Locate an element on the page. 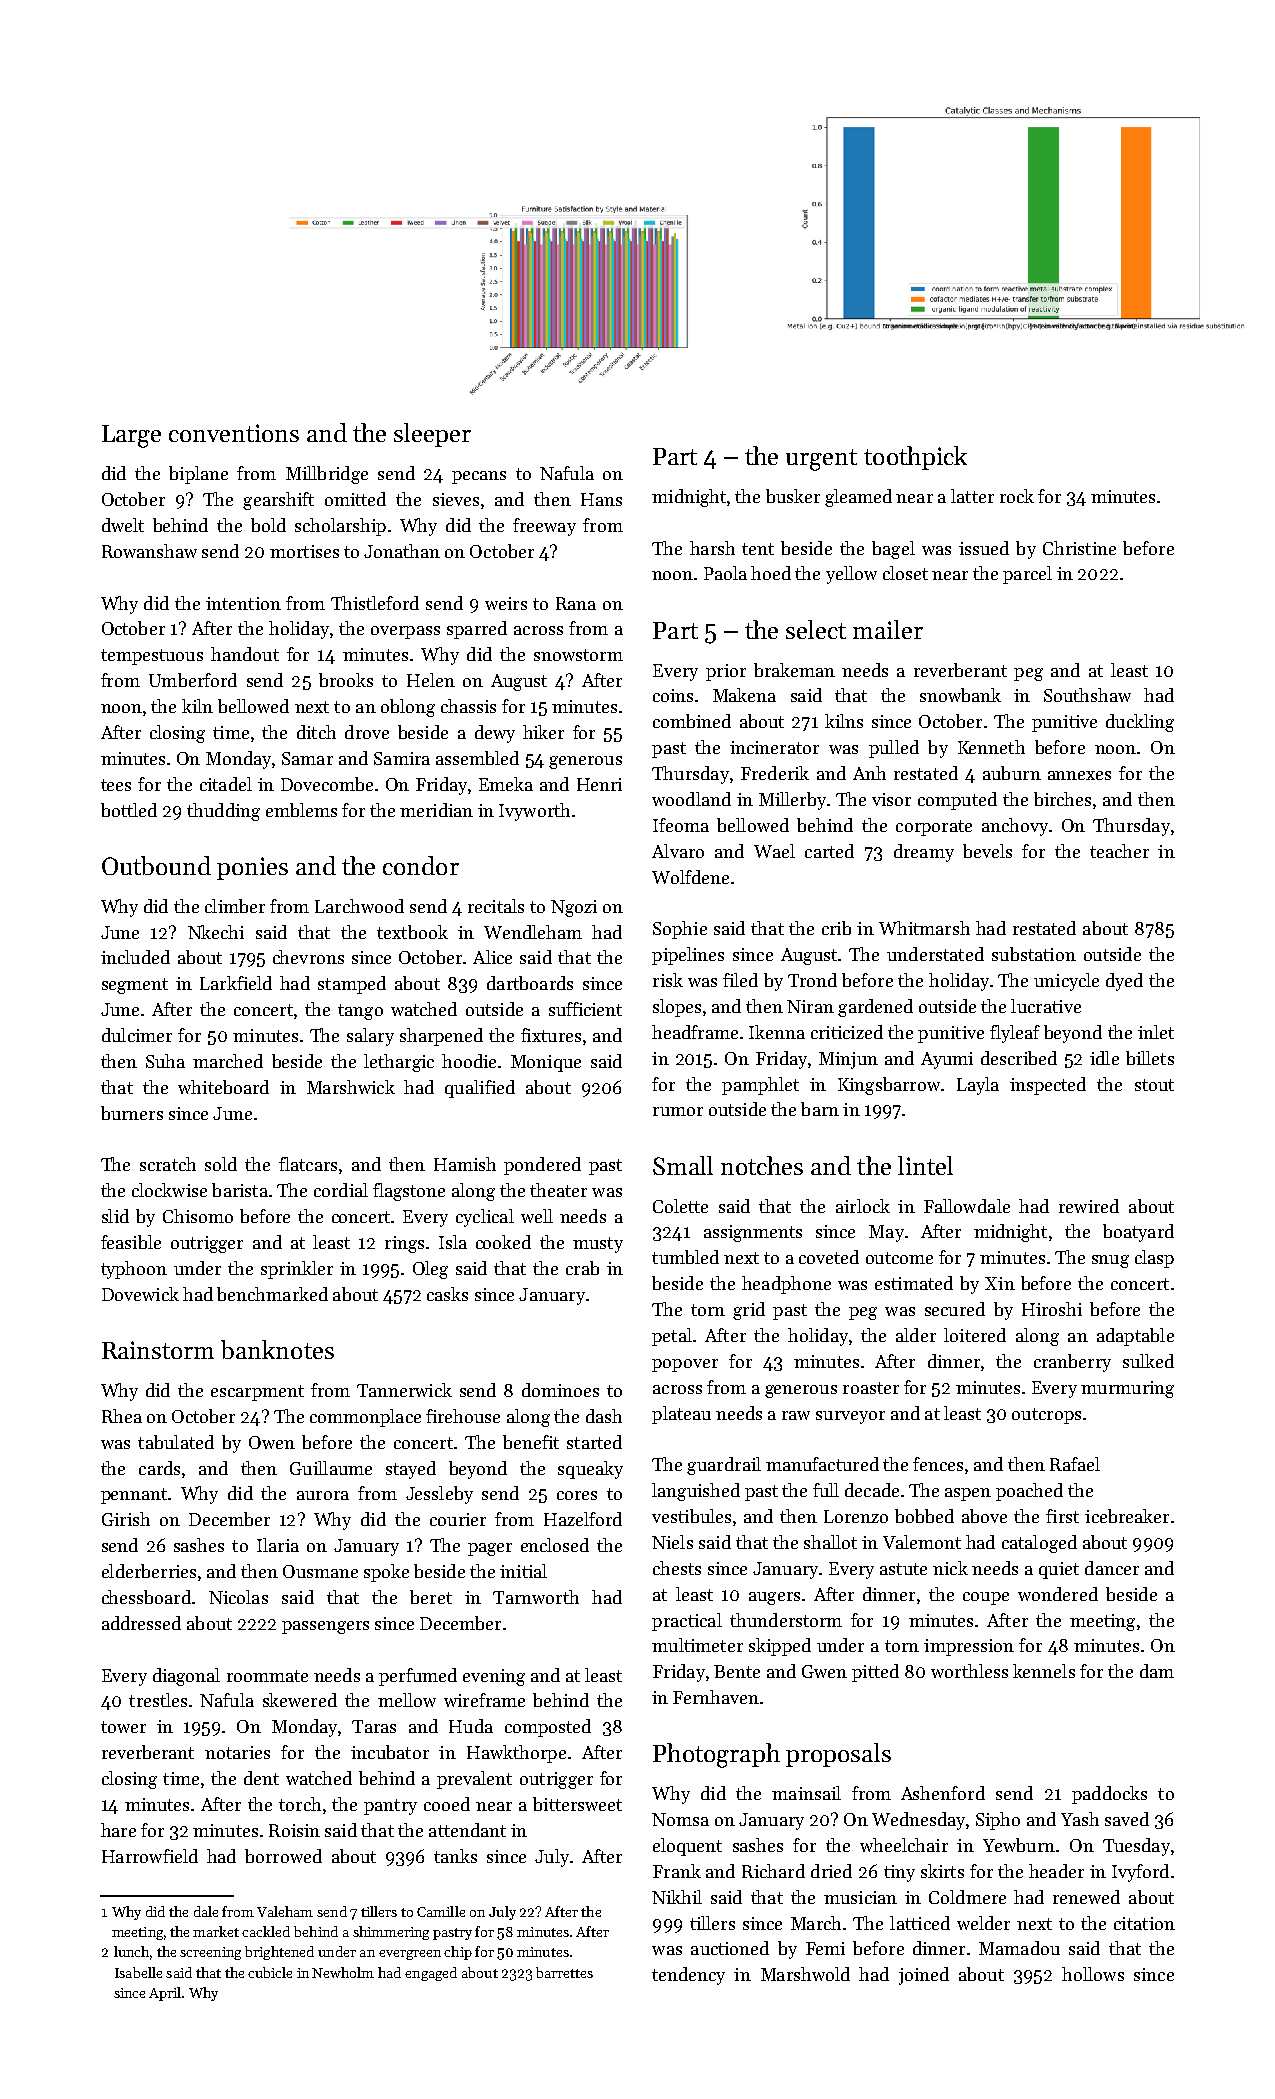 This document has width=1275, height=2099. hoed is located at coordinates (771, 573).
